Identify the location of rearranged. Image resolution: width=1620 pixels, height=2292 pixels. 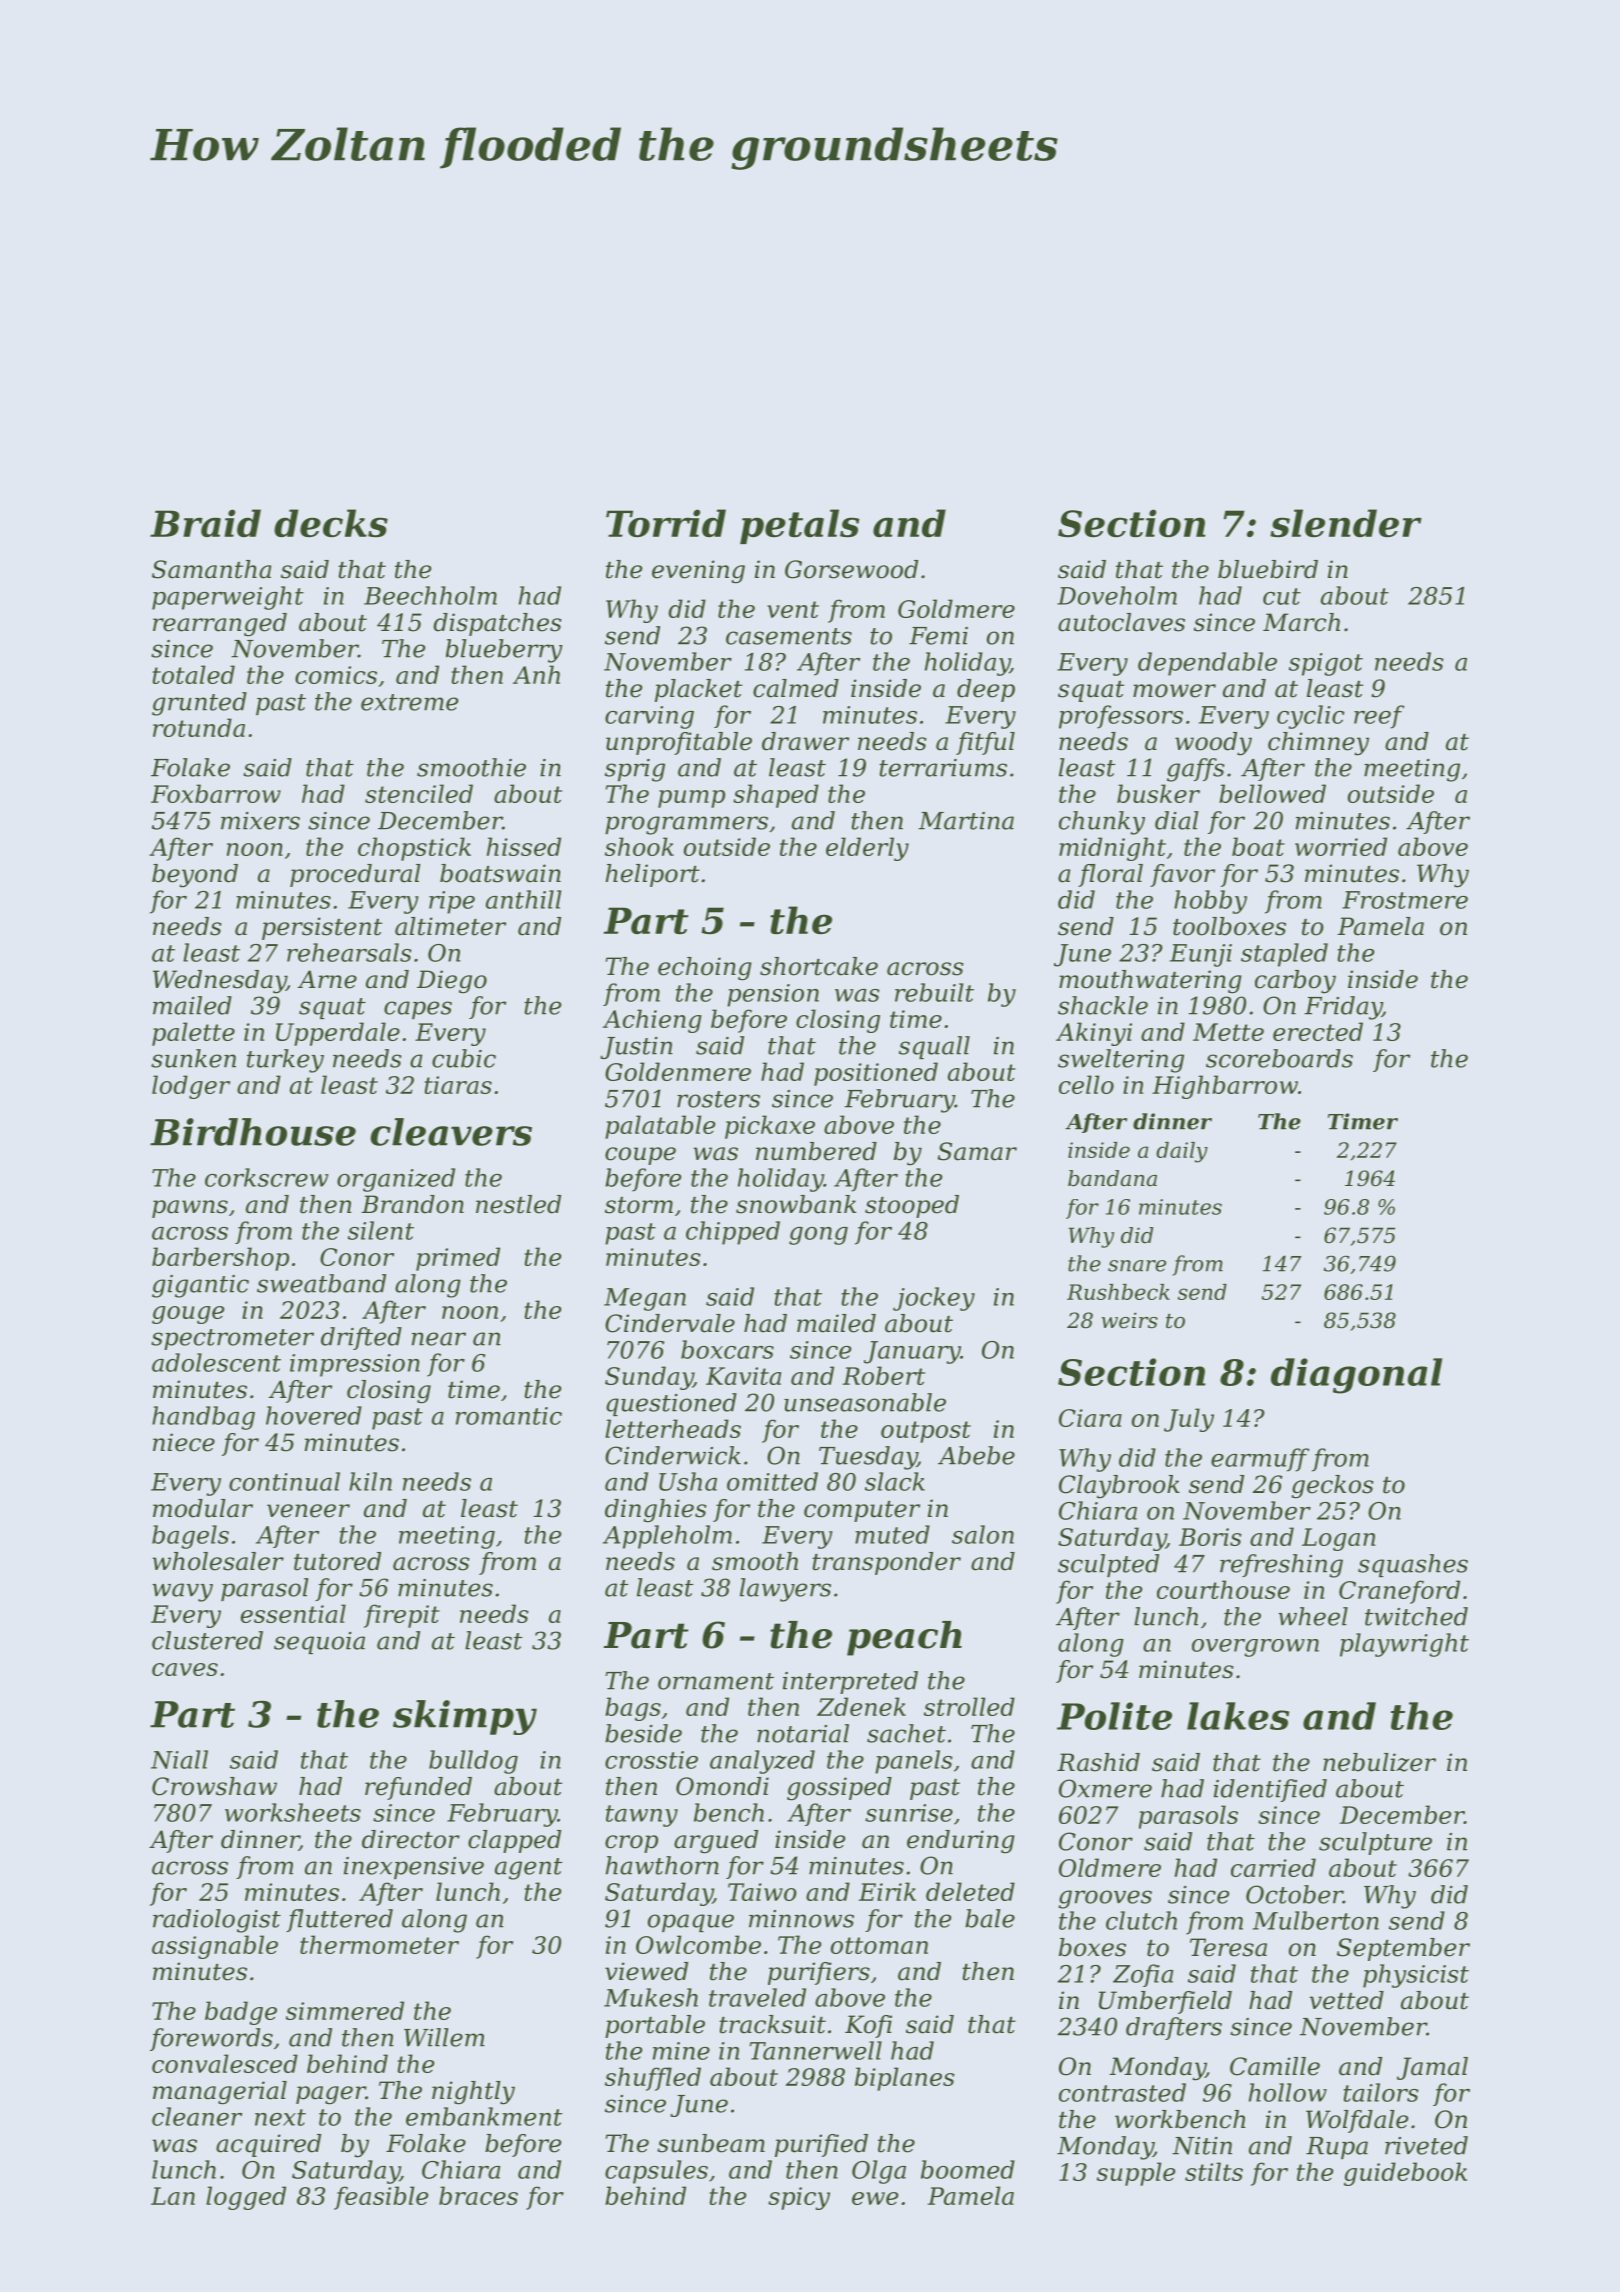
(220, 625).
